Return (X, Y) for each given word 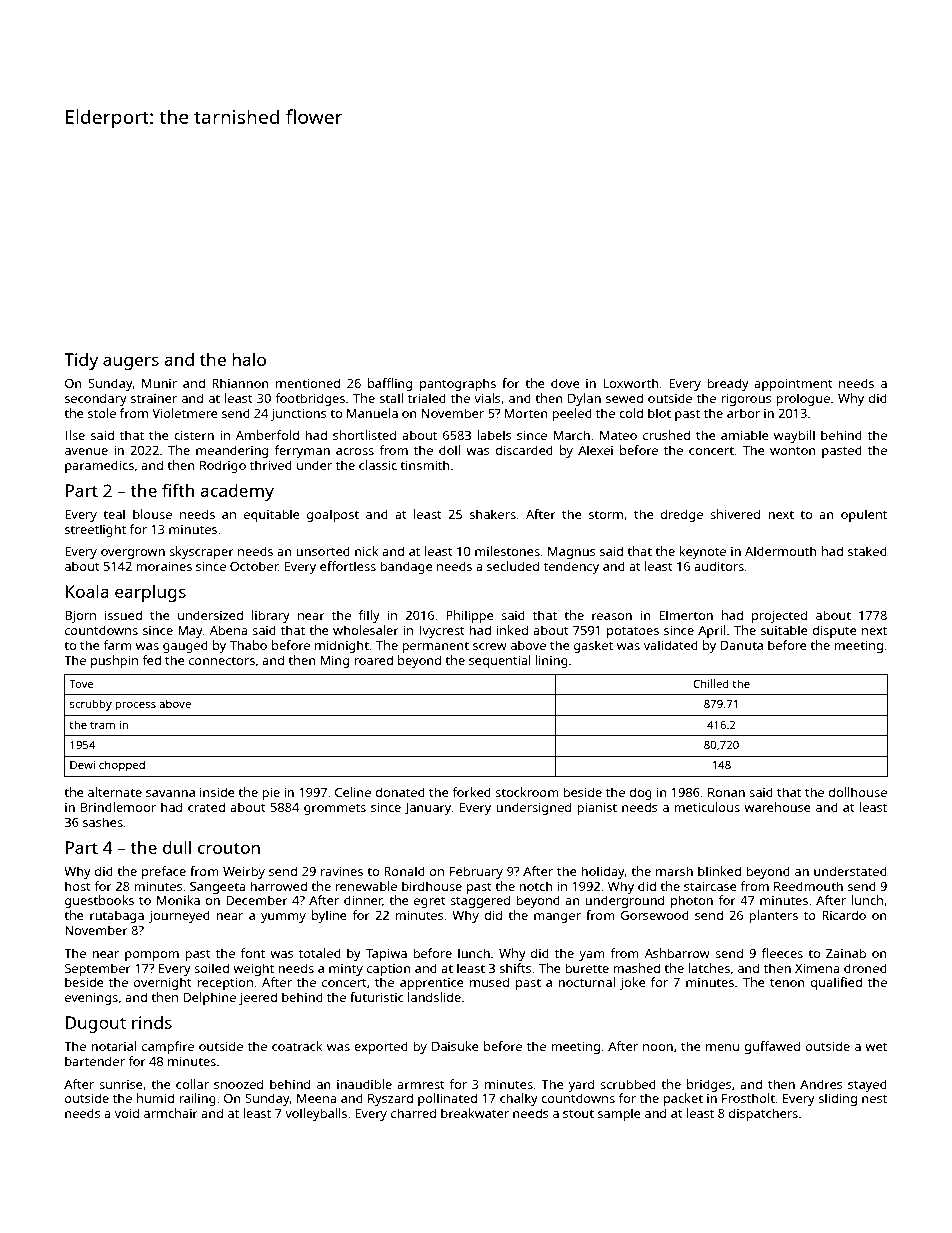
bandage (406, 567)
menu (722, 1047)
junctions (299, 414)
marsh (674, 871)
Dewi (82, 764)
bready (728, 384)
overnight (163, 983)
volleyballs (316, 1114)
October (254, 566)
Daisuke (455, 1046)
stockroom (527, 792)
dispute (834, 631)
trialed (427, 398)
